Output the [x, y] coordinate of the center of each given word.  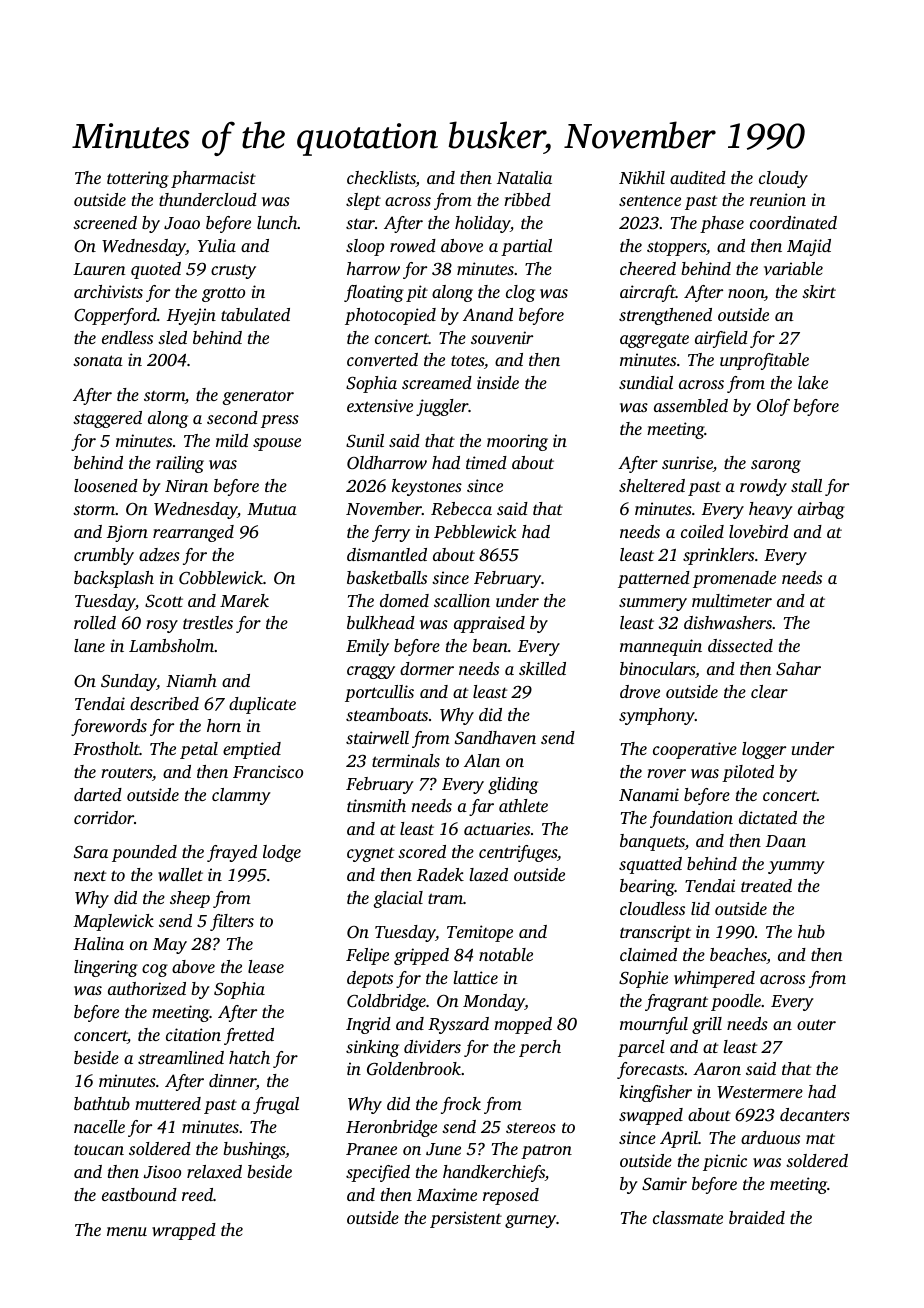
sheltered [652, 485]
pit [417, 293]
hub [811, 931]
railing [180, 464]
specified [378, 1173]
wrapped [184, 1231]
